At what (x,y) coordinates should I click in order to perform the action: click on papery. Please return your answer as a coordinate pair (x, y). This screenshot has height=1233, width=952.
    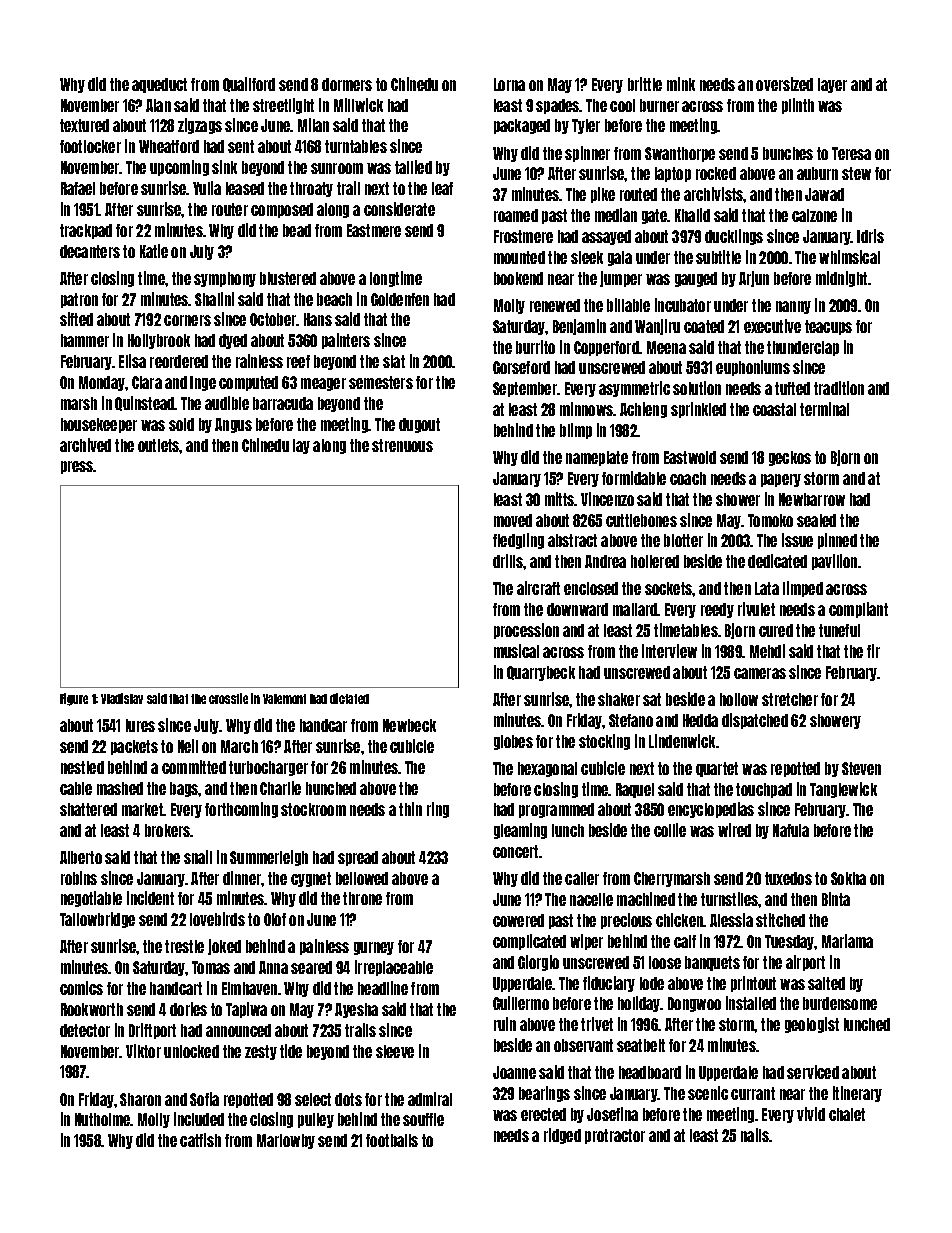
    Looking at the image, I should click on (781, 480).
